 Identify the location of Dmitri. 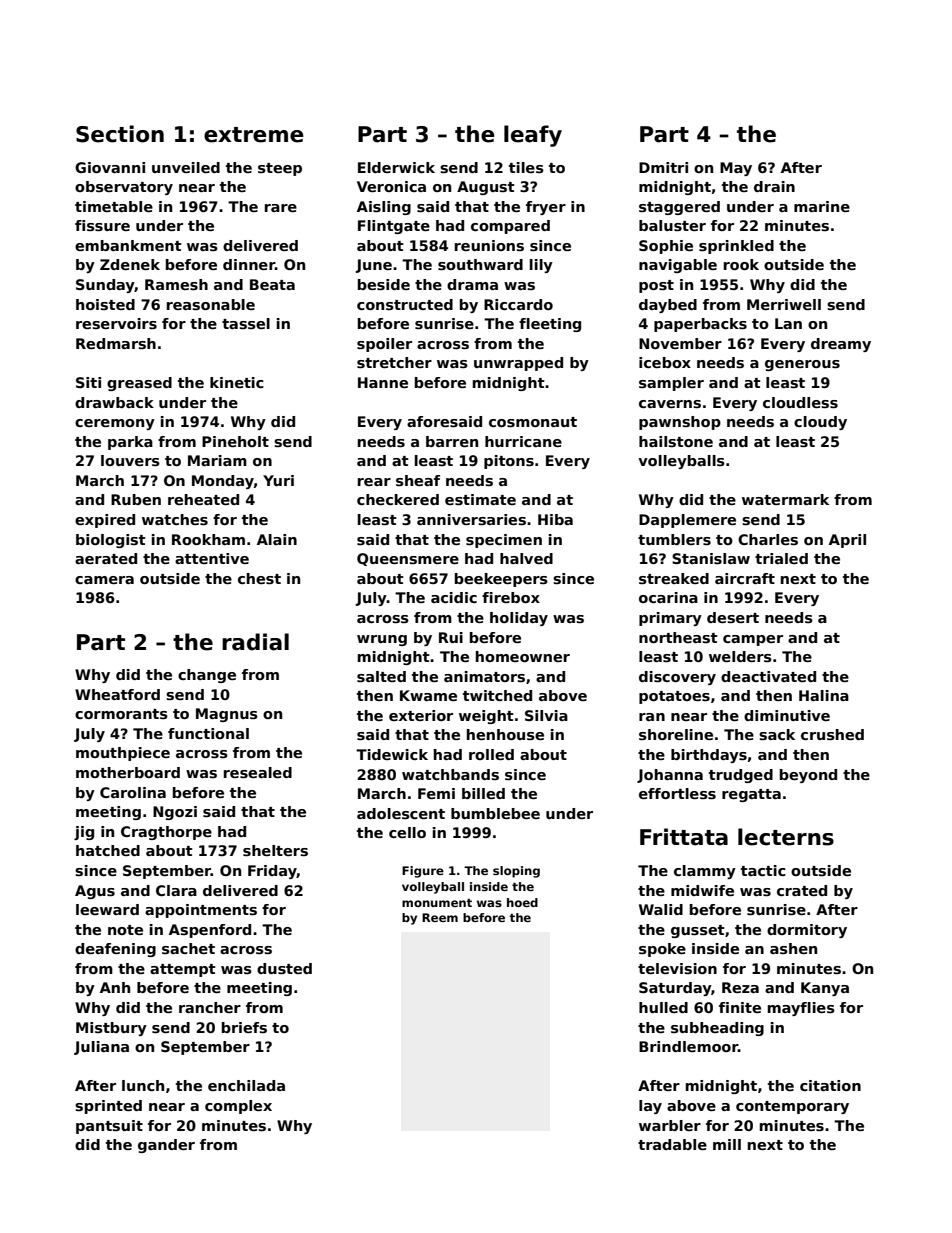
(663, 167).
